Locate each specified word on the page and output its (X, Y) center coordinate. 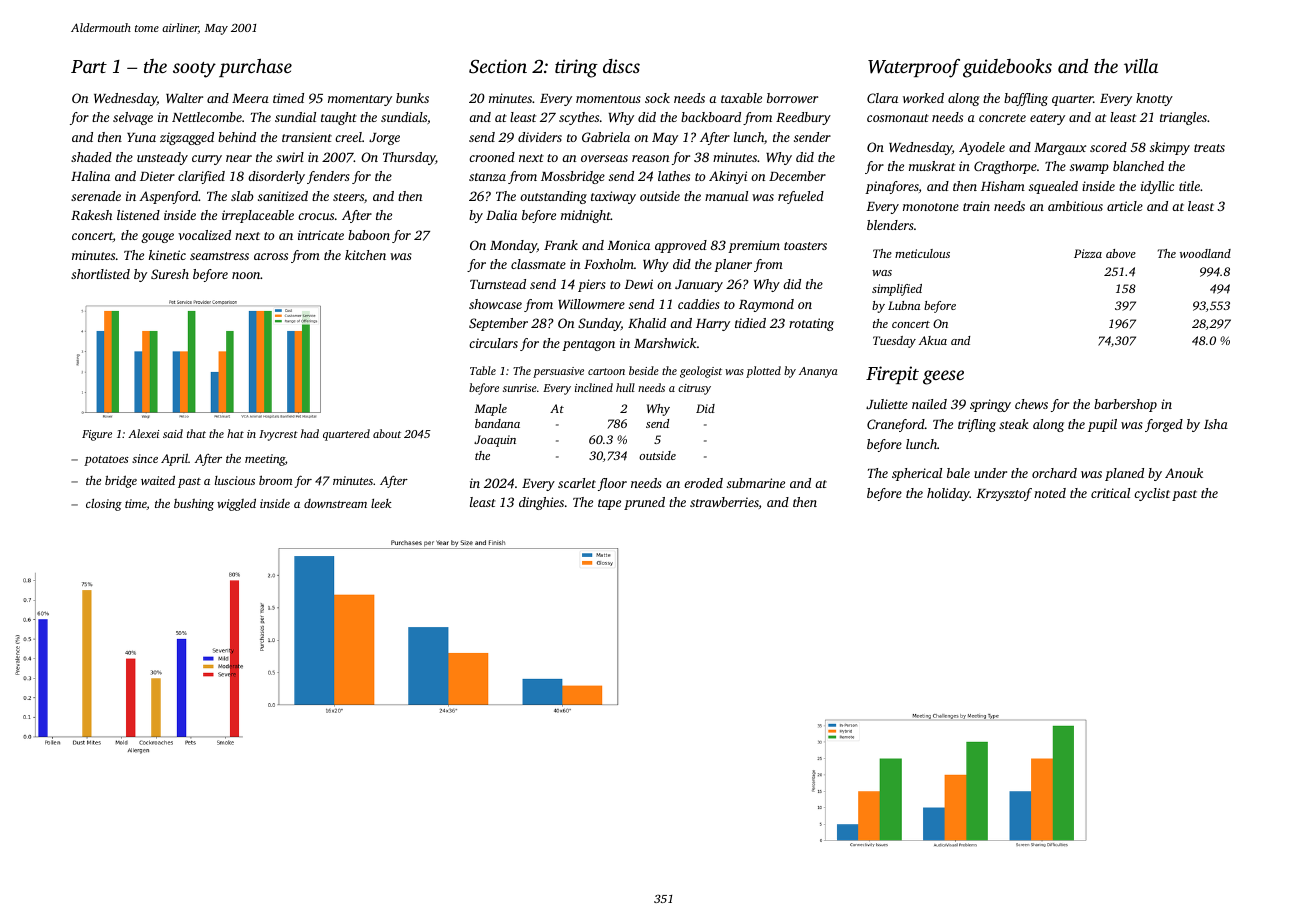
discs (621, 66)
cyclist (1152, 494)
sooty (194, 70)
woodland (1205, 253)
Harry (713, 325)
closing (104, 505)
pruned (644, 503)
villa (1141, 66)
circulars (493, 343)
